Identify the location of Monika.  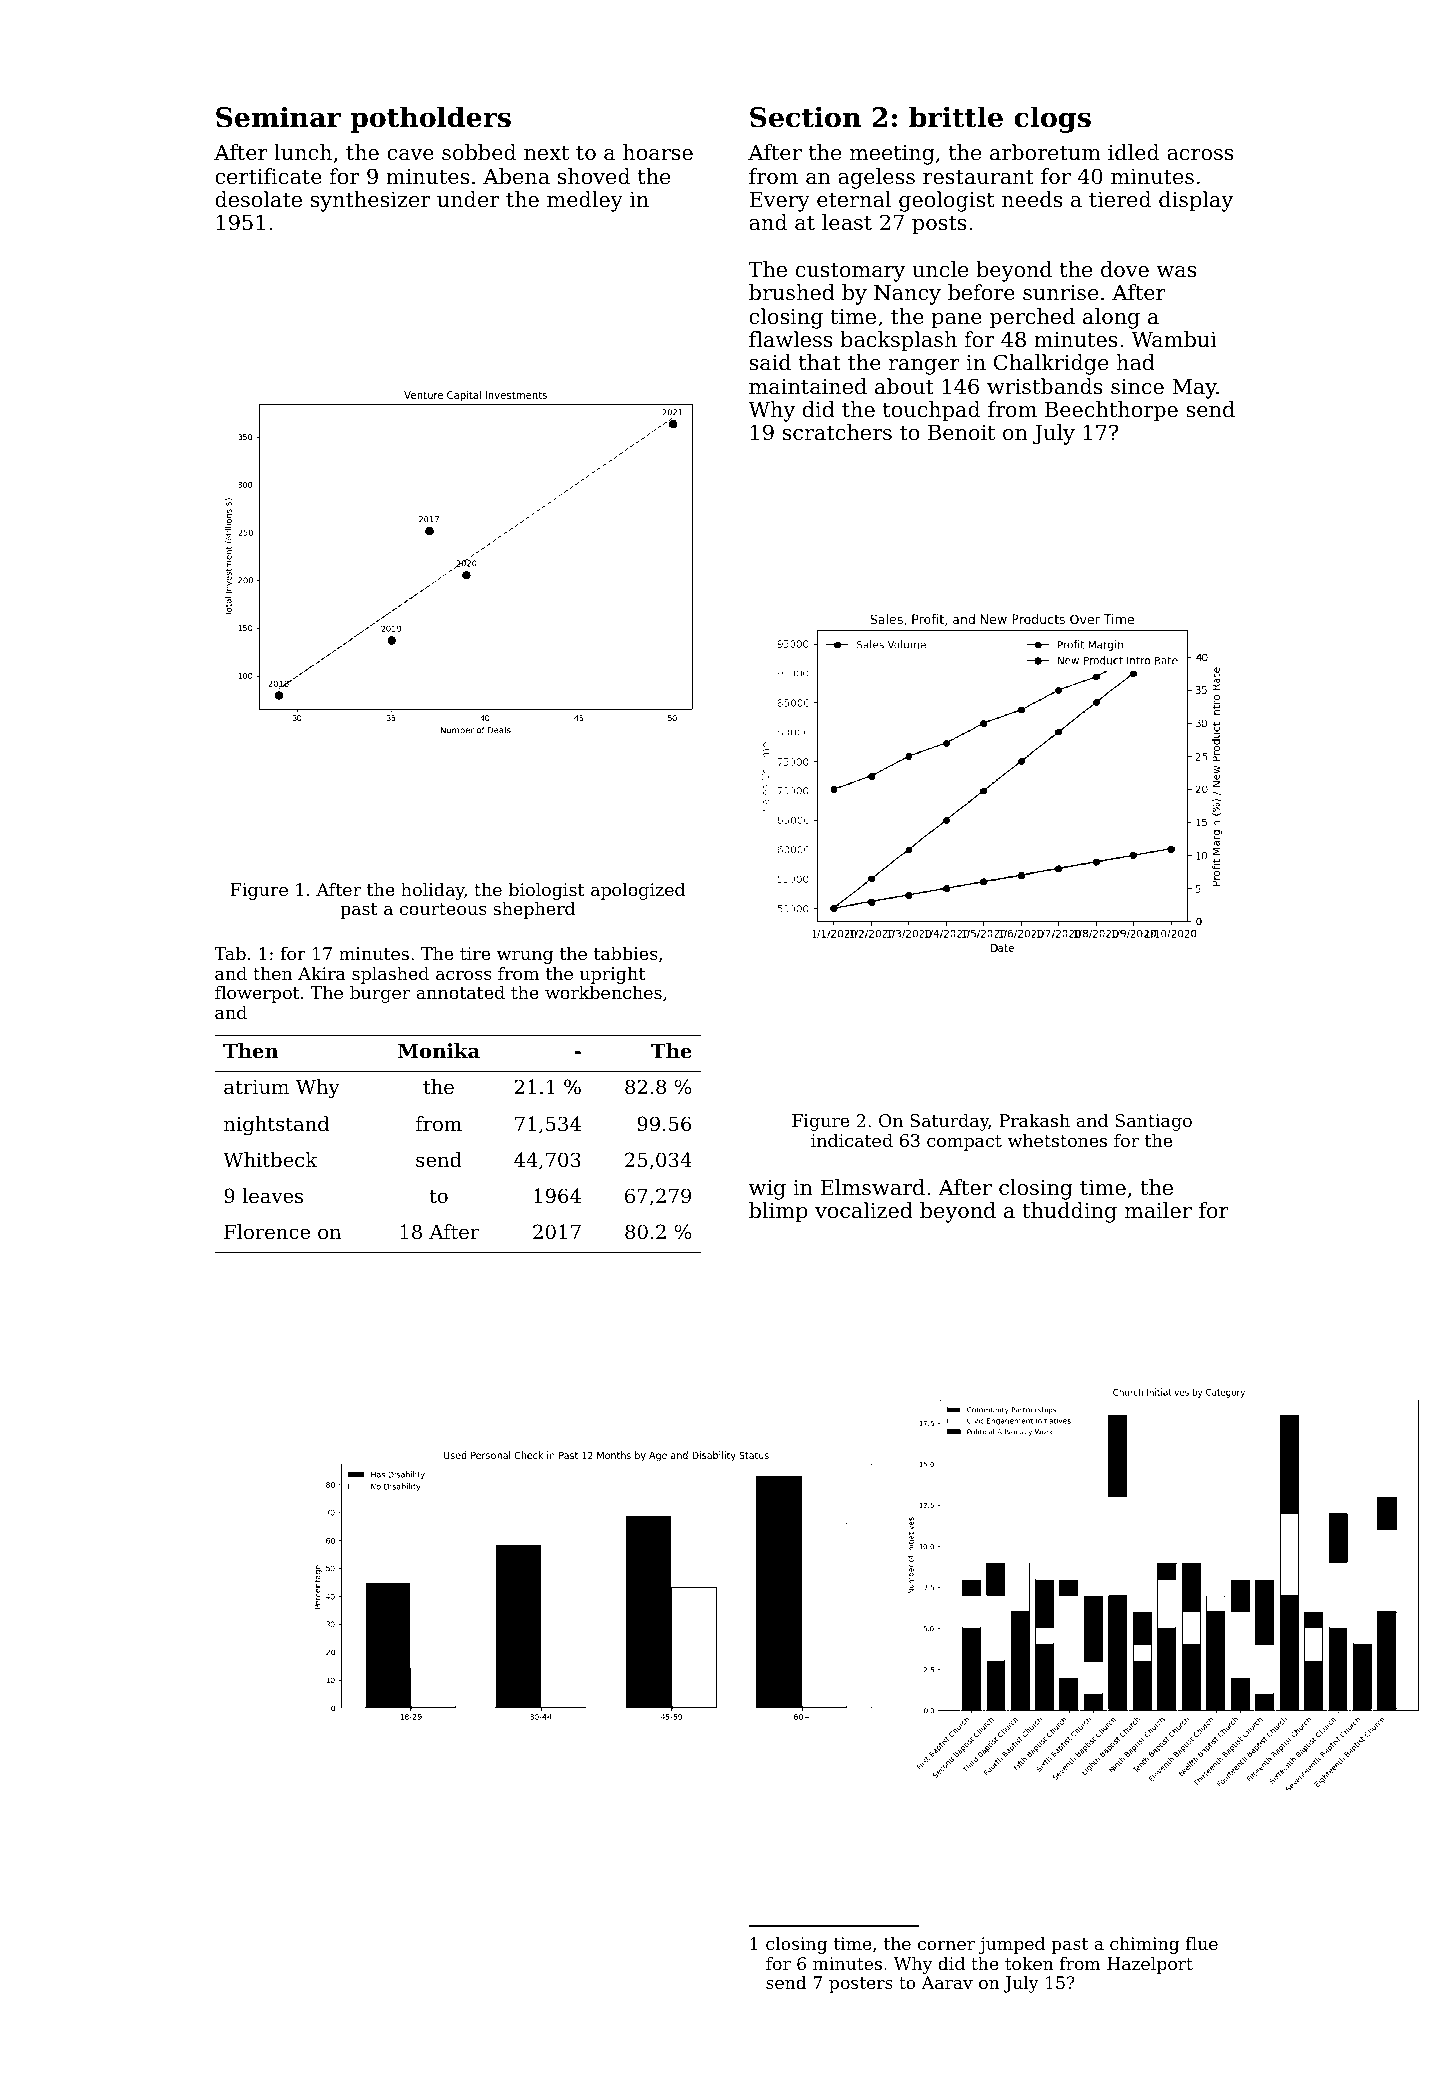
(439, 1051).
